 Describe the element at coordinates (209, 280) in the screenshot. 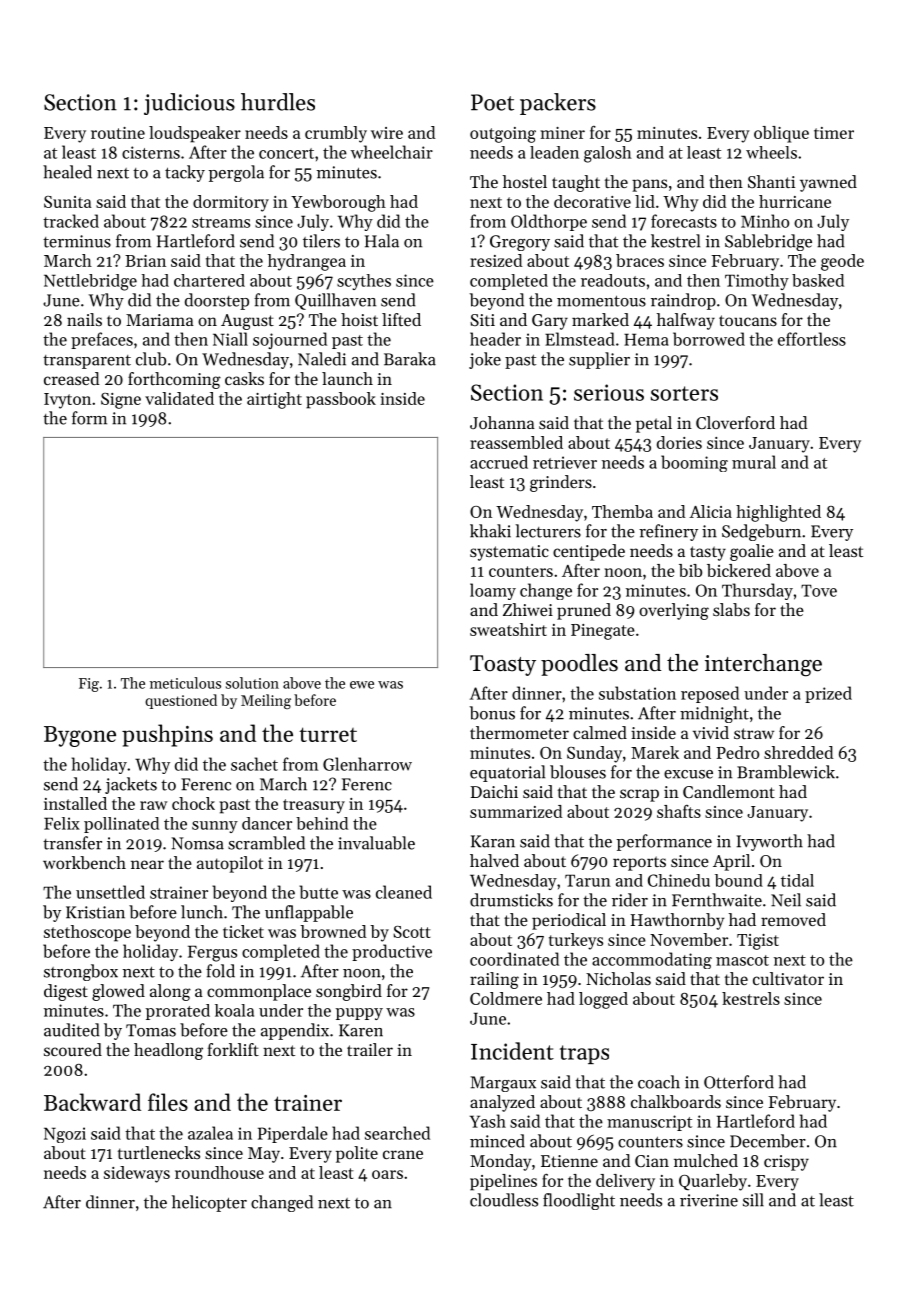

I see `chartered` at that location.
